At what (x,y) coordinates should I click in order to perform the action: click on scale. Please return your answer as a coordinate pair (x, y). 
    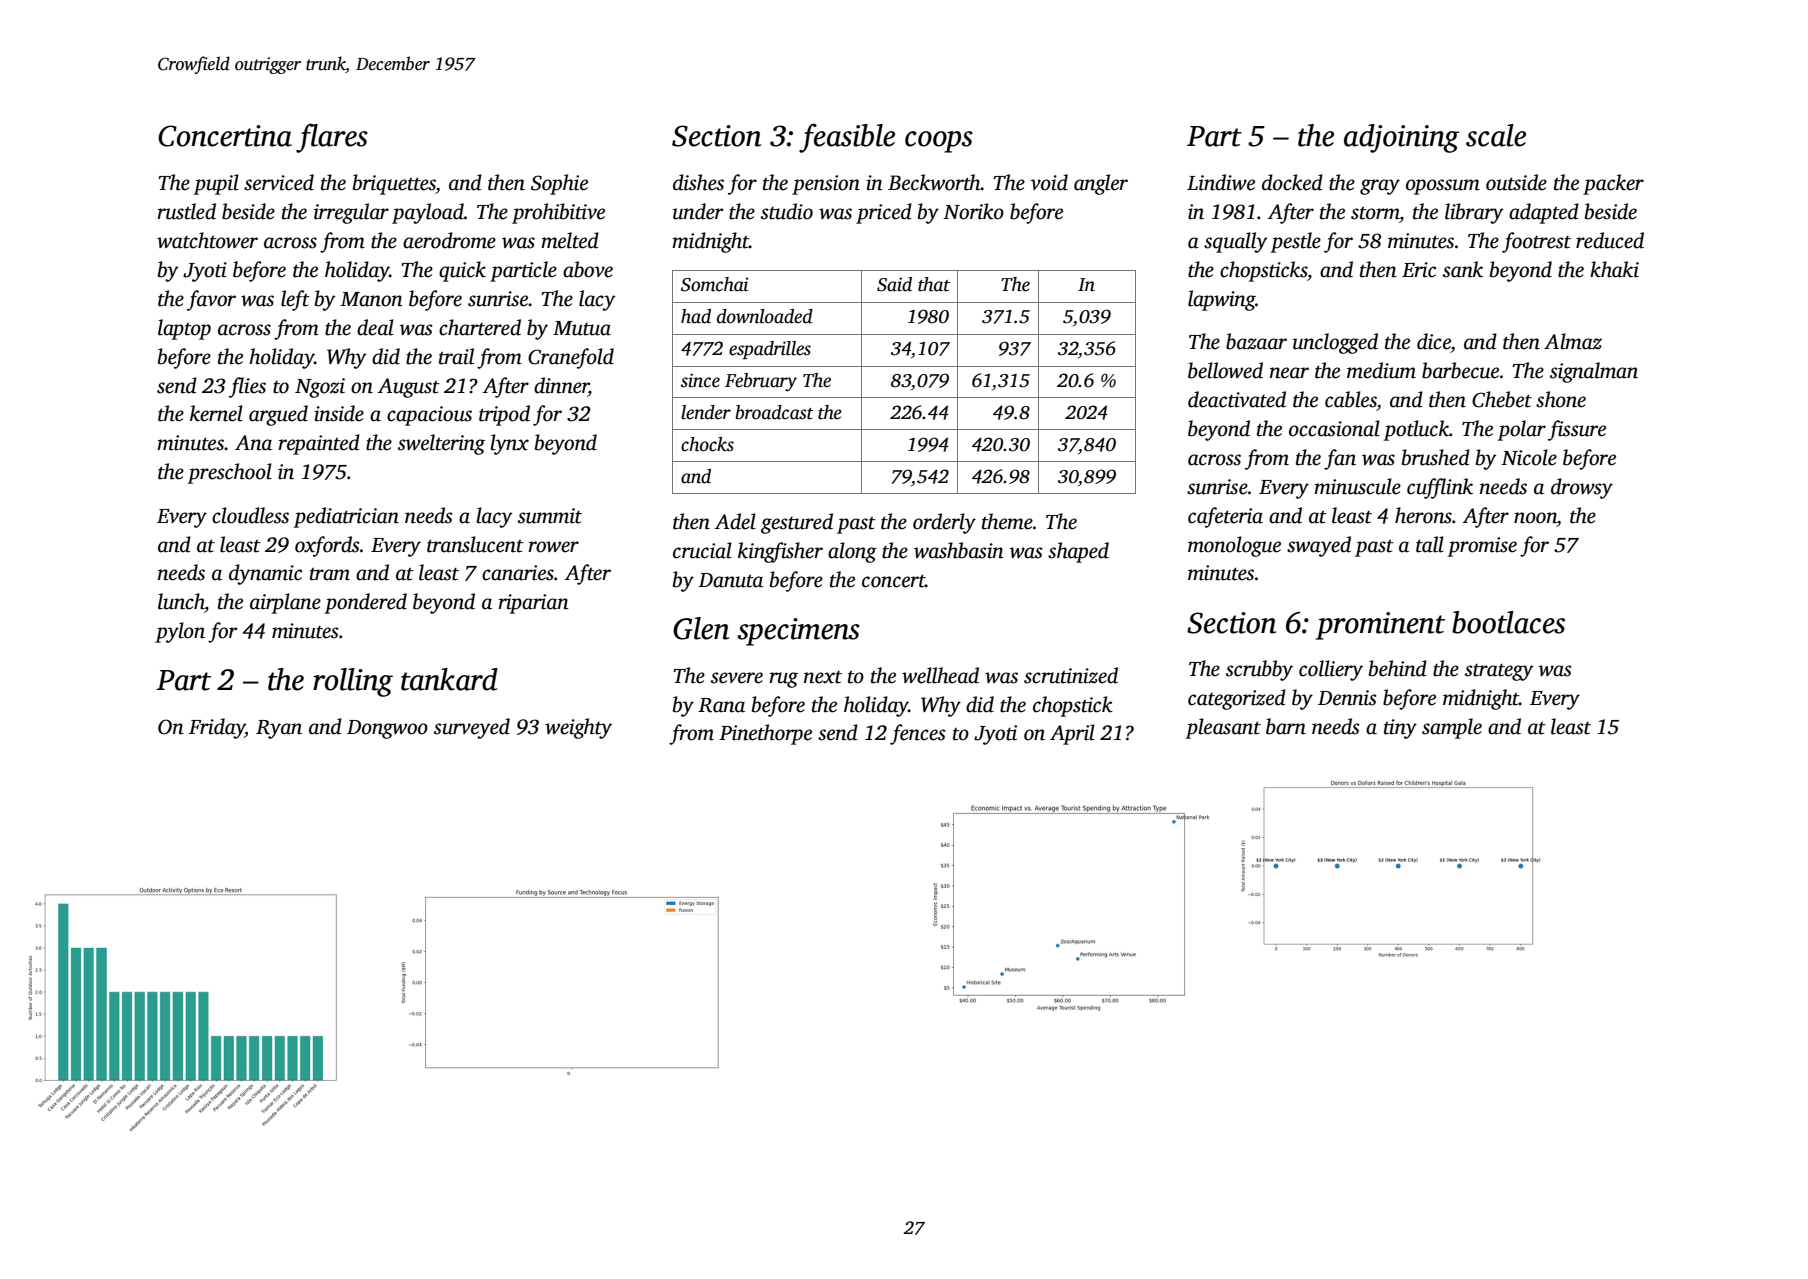
    Looking at the image, I should click on (1496, 135).
